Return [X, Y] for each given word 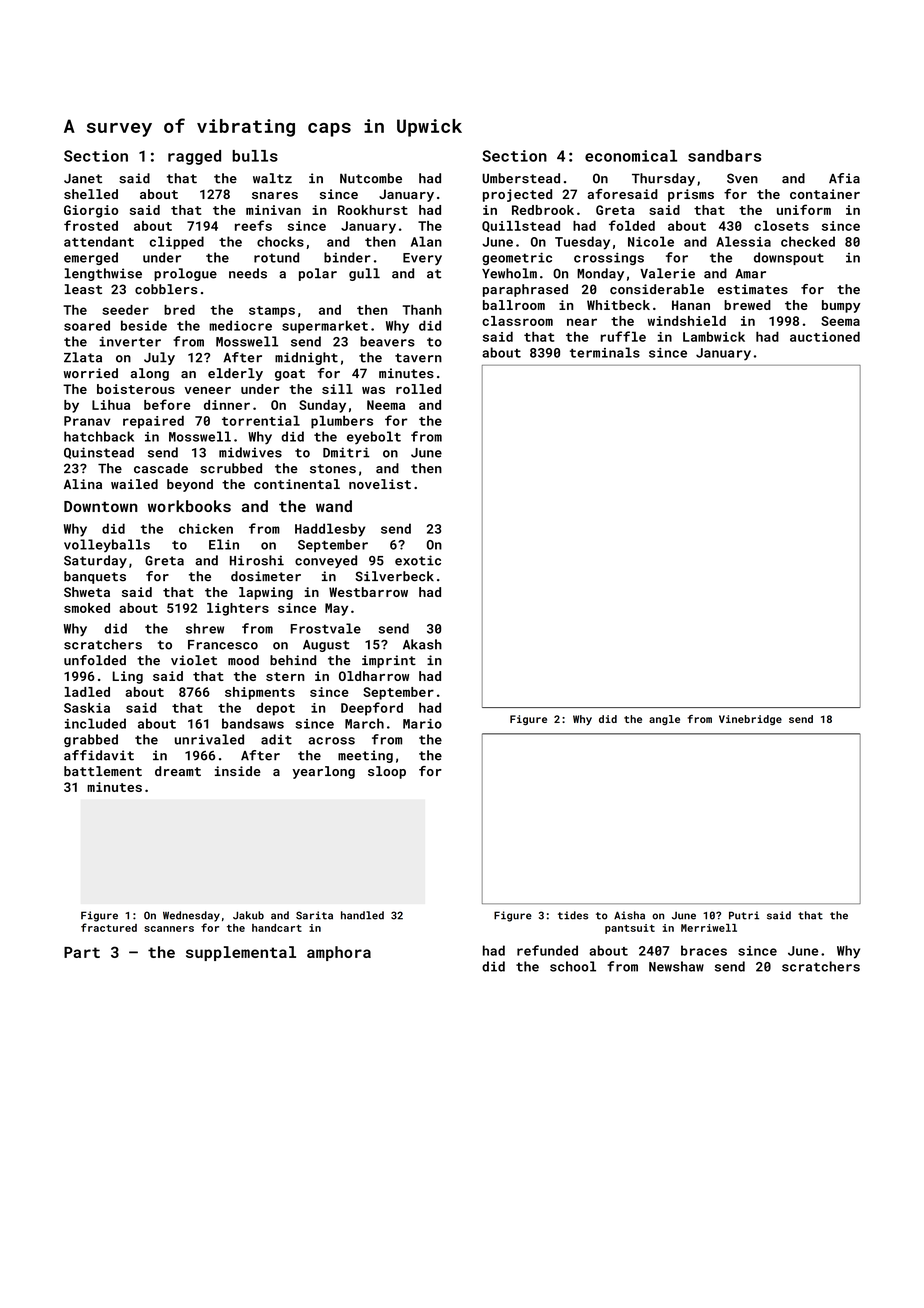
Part [82, 952]
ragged [194, 157]
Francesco [223, 645]
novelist [380, 484]
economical [631, 156]
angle [664, 720]
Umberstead [521, 178]
